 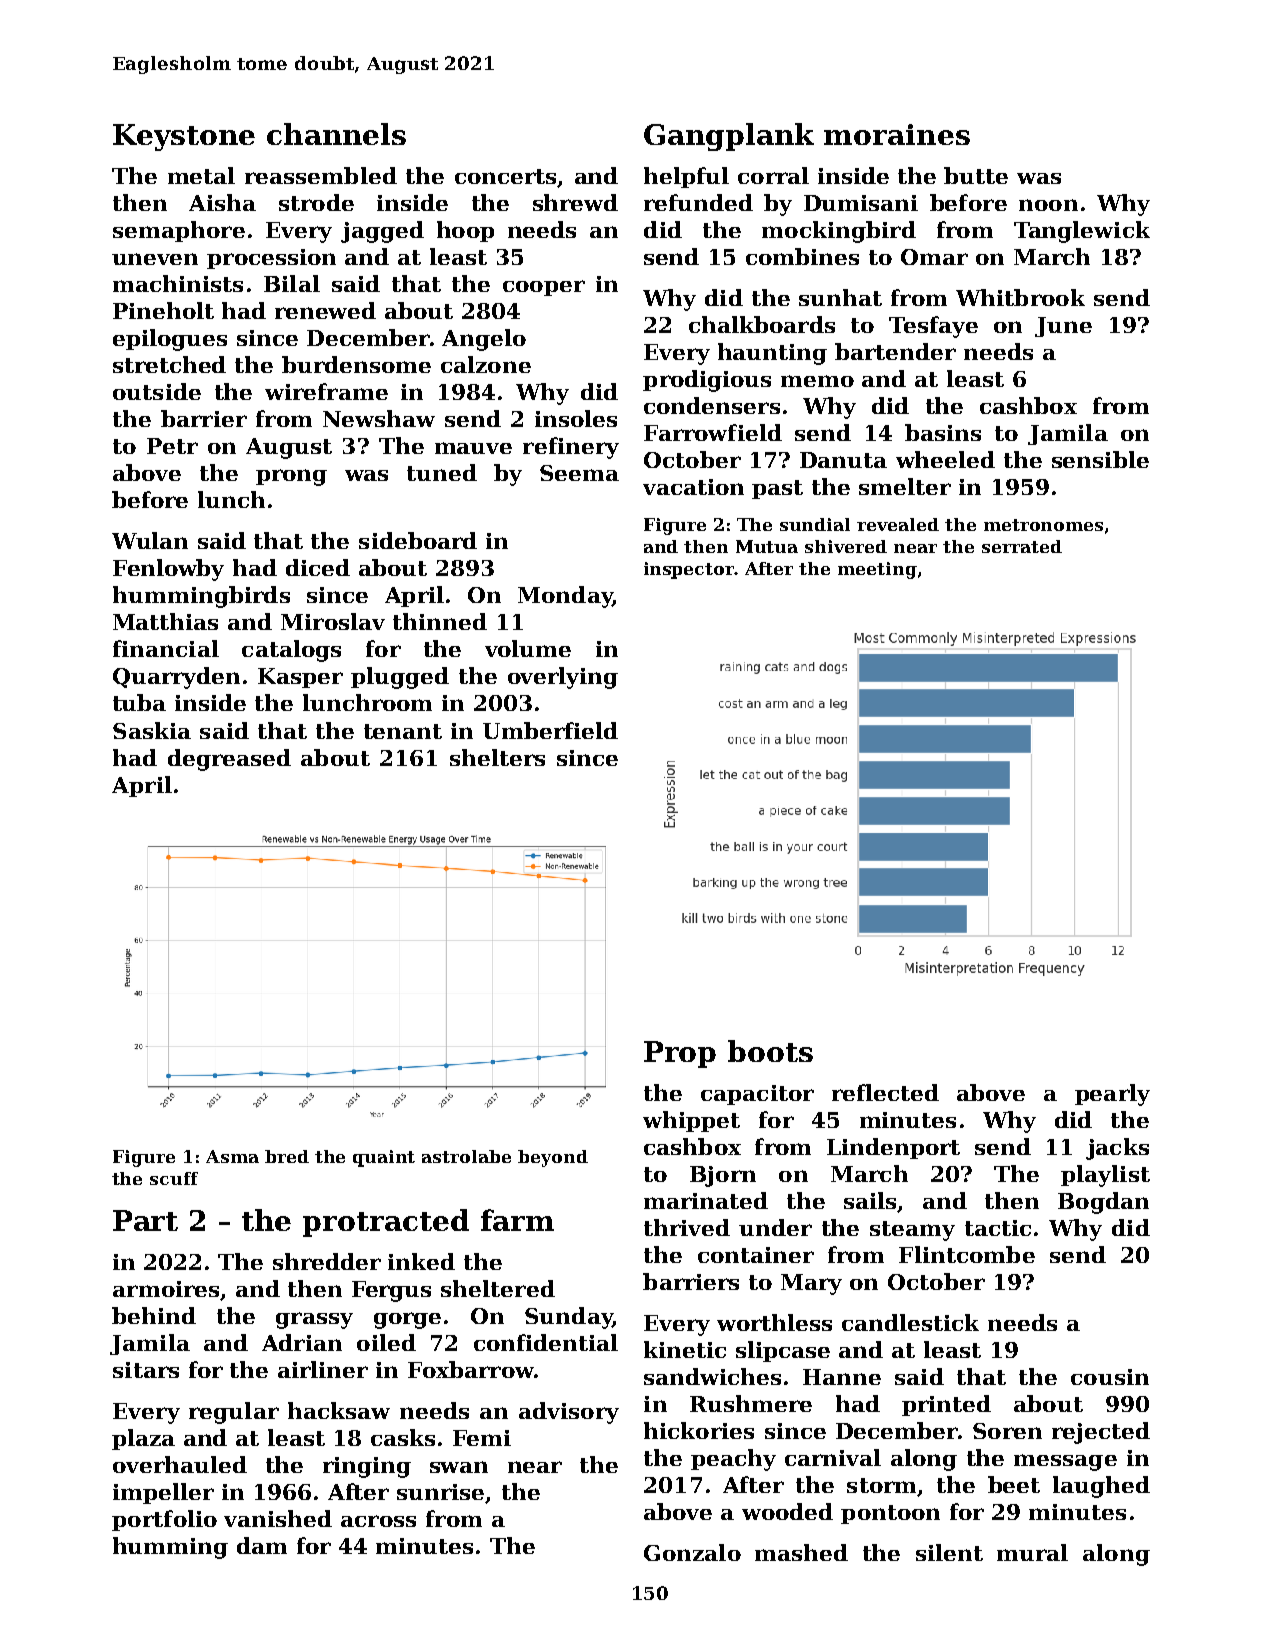 What do you see at coordinates (287, 1156) in the document?
I see `bred` at bounding box center [287, 1156].
